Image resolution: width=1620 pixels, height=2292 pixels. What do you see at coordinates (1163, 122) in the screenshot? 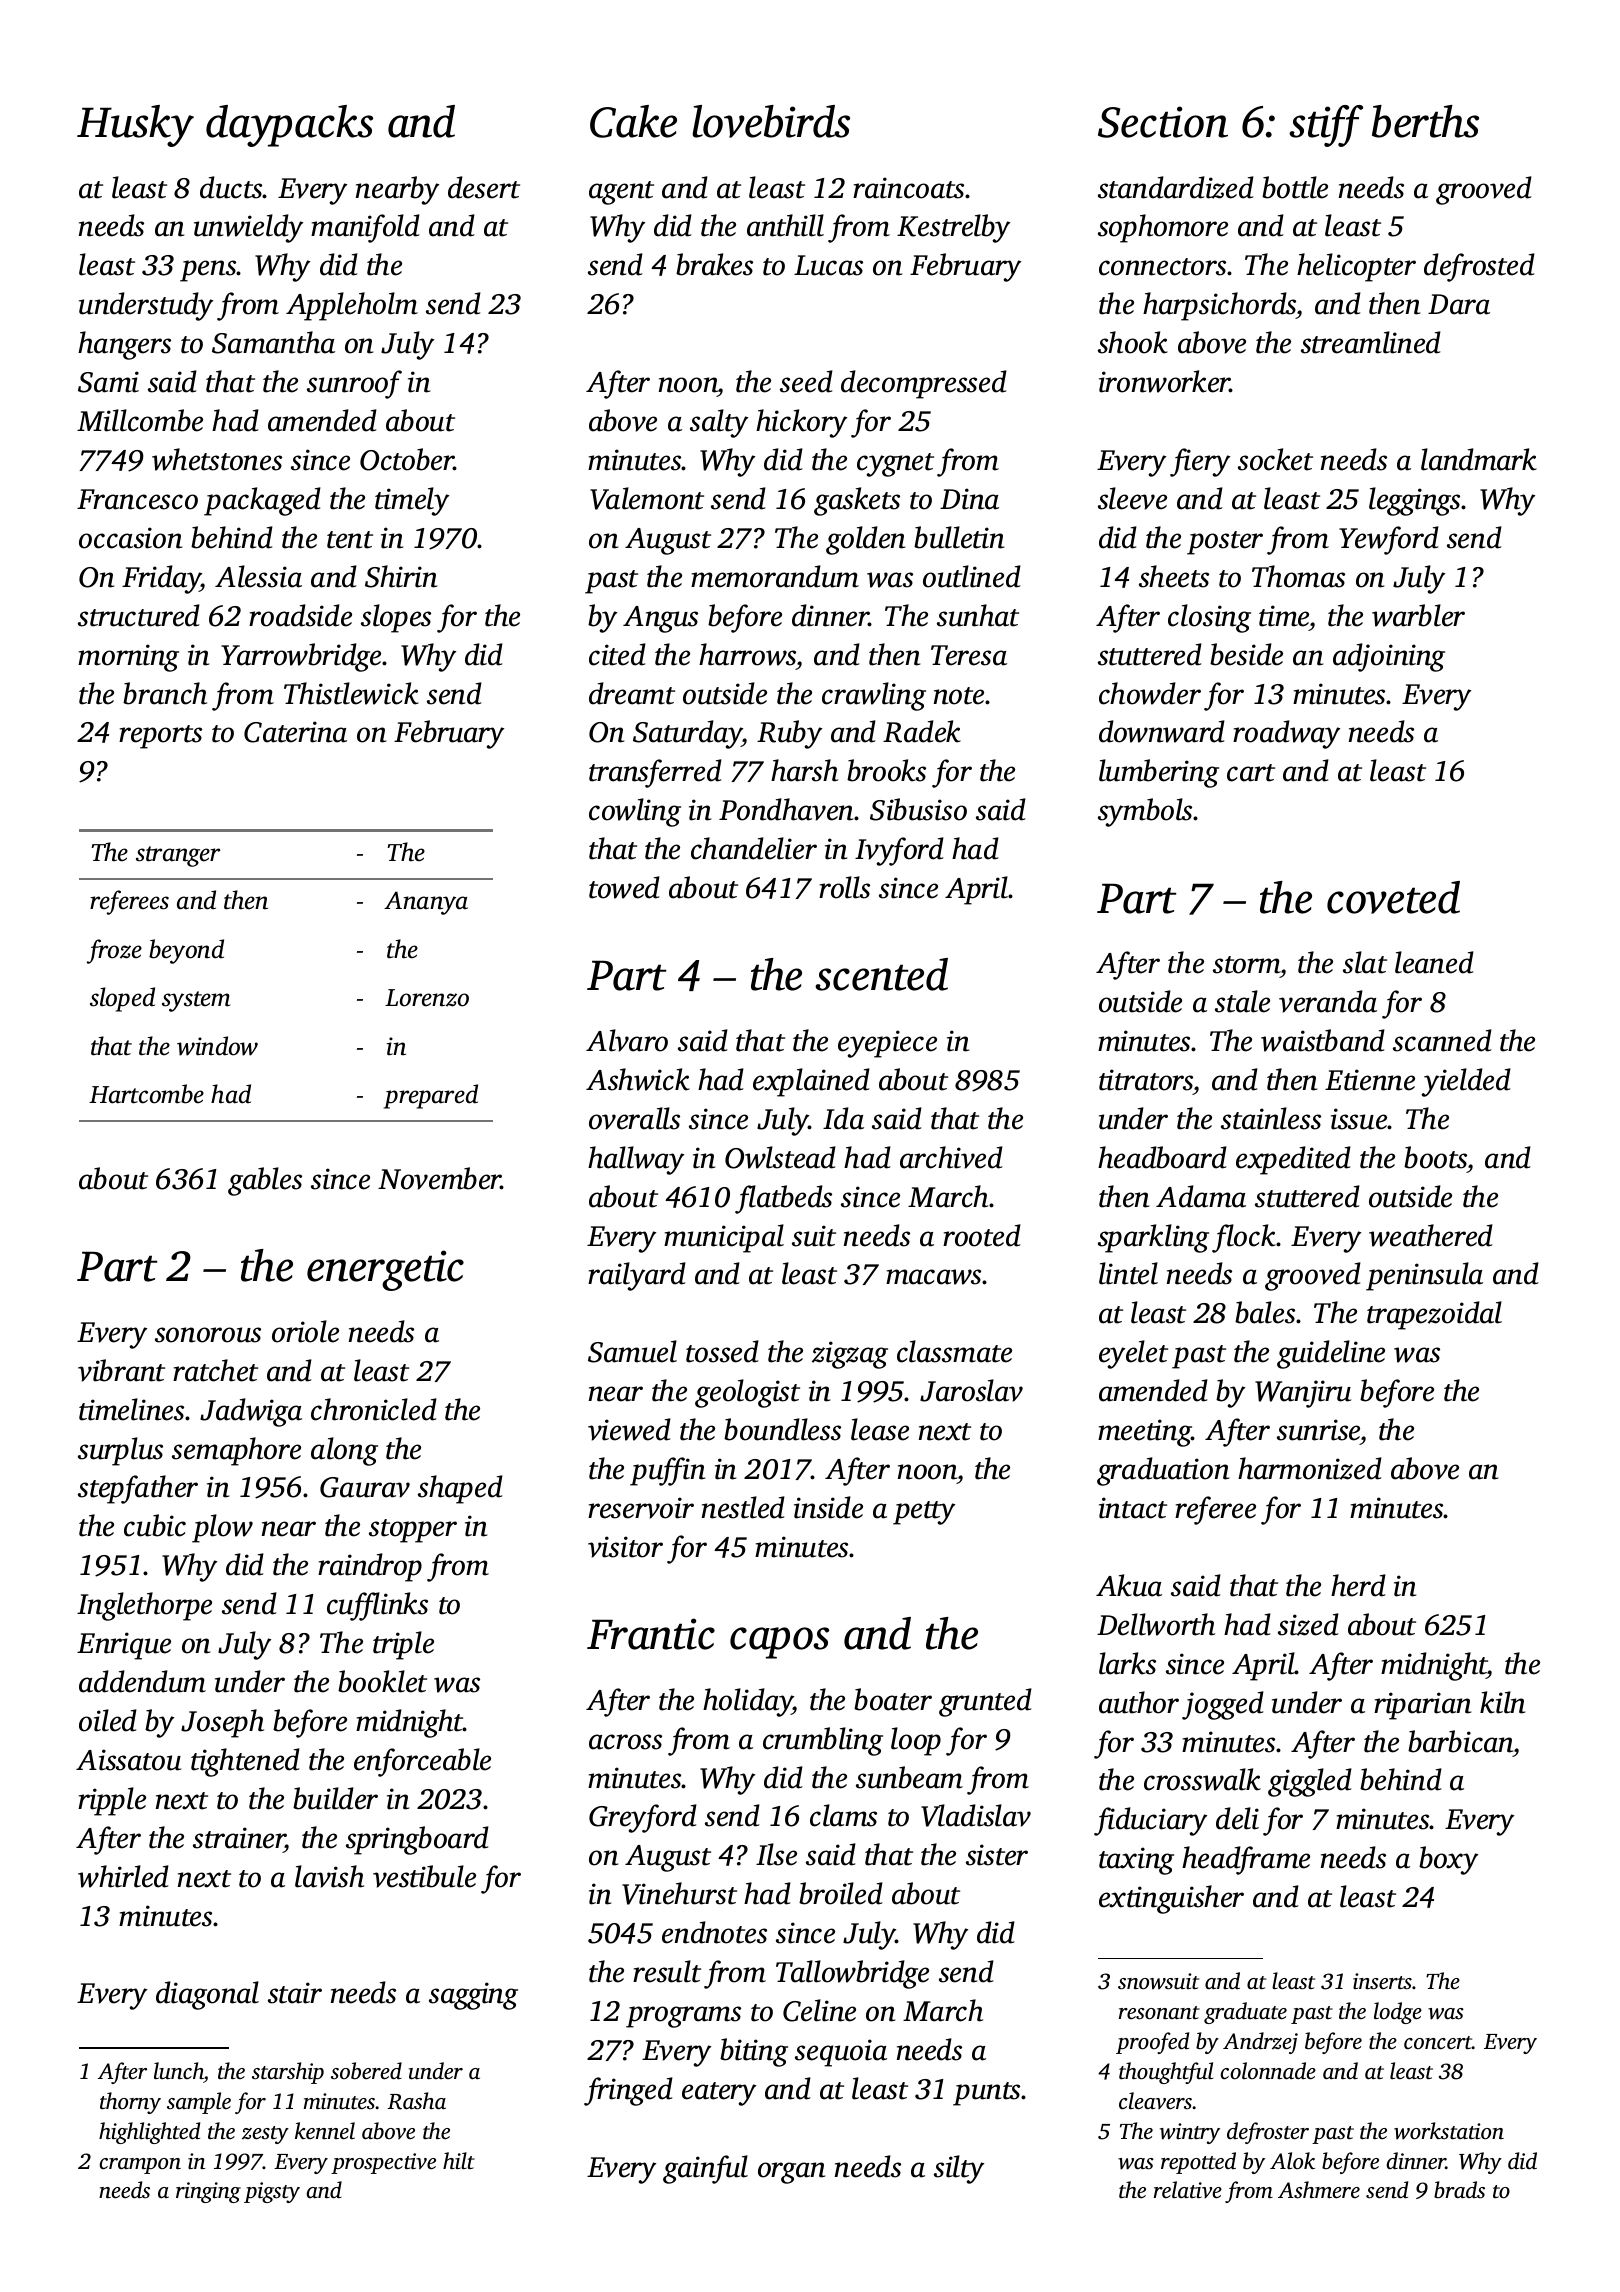
I see `Section` at bounding box center [1163, 122].
